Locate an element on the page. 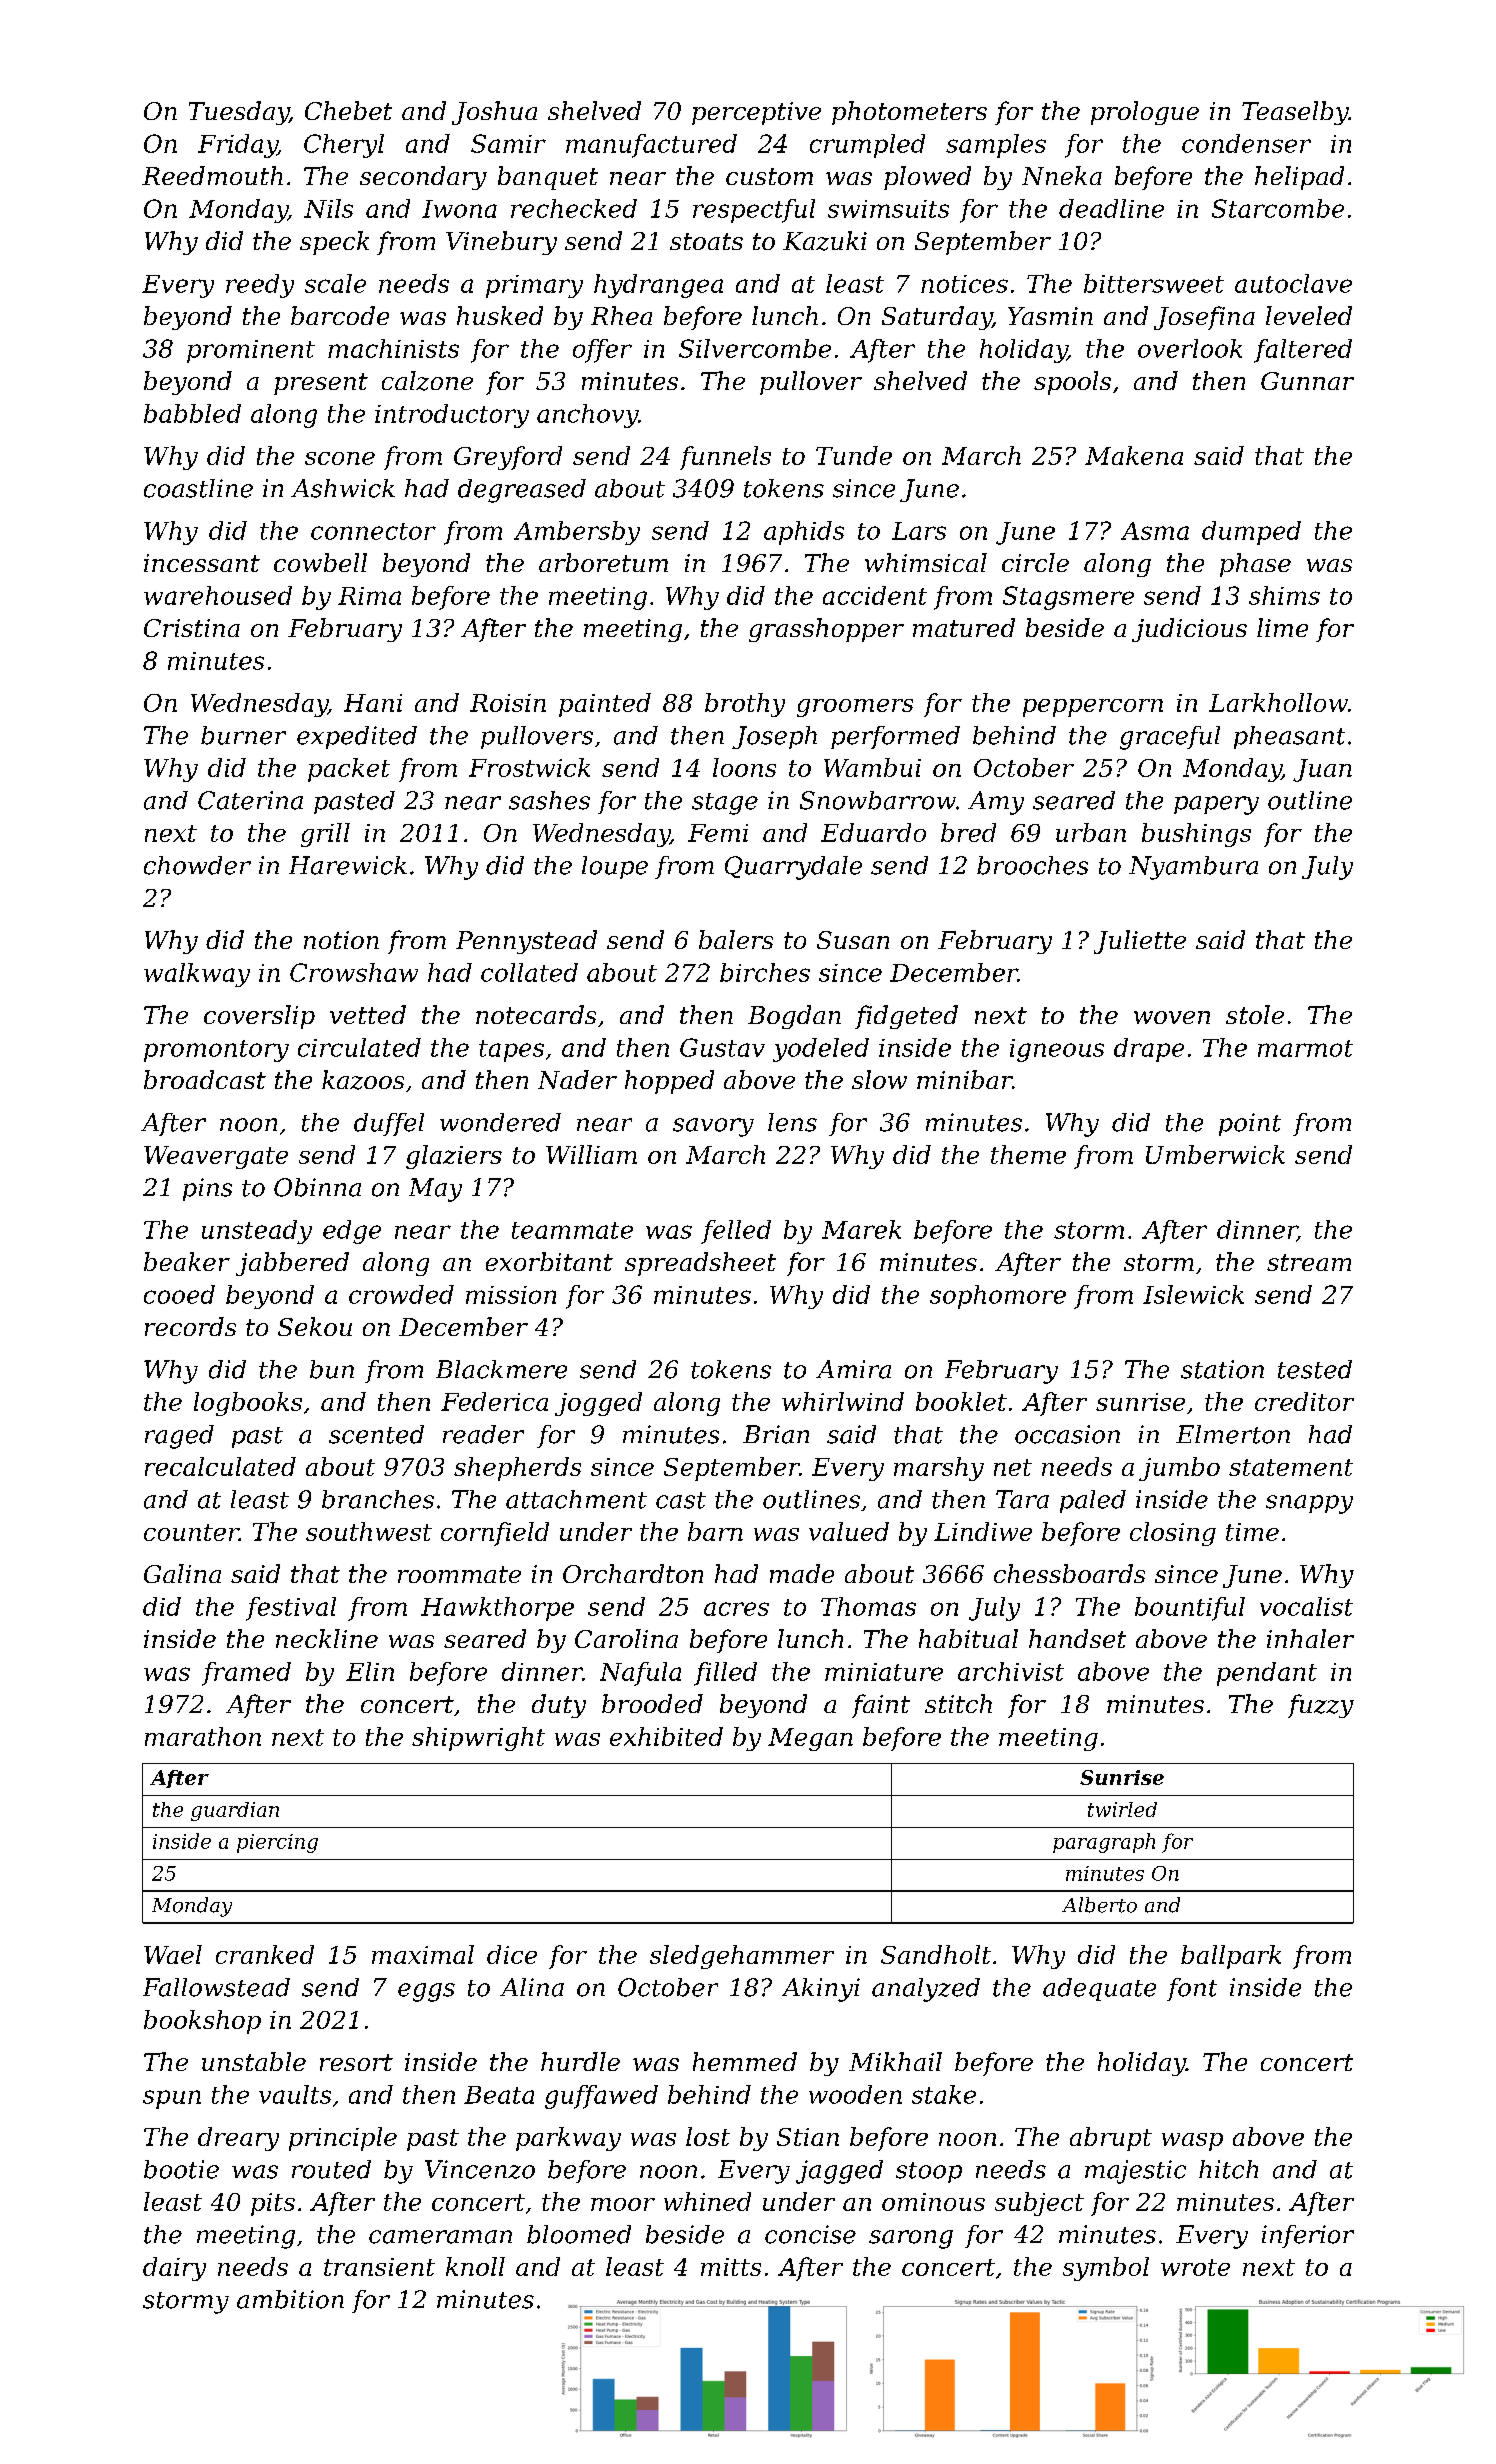  spreadsheet is located at coordinates (700, 1264).
